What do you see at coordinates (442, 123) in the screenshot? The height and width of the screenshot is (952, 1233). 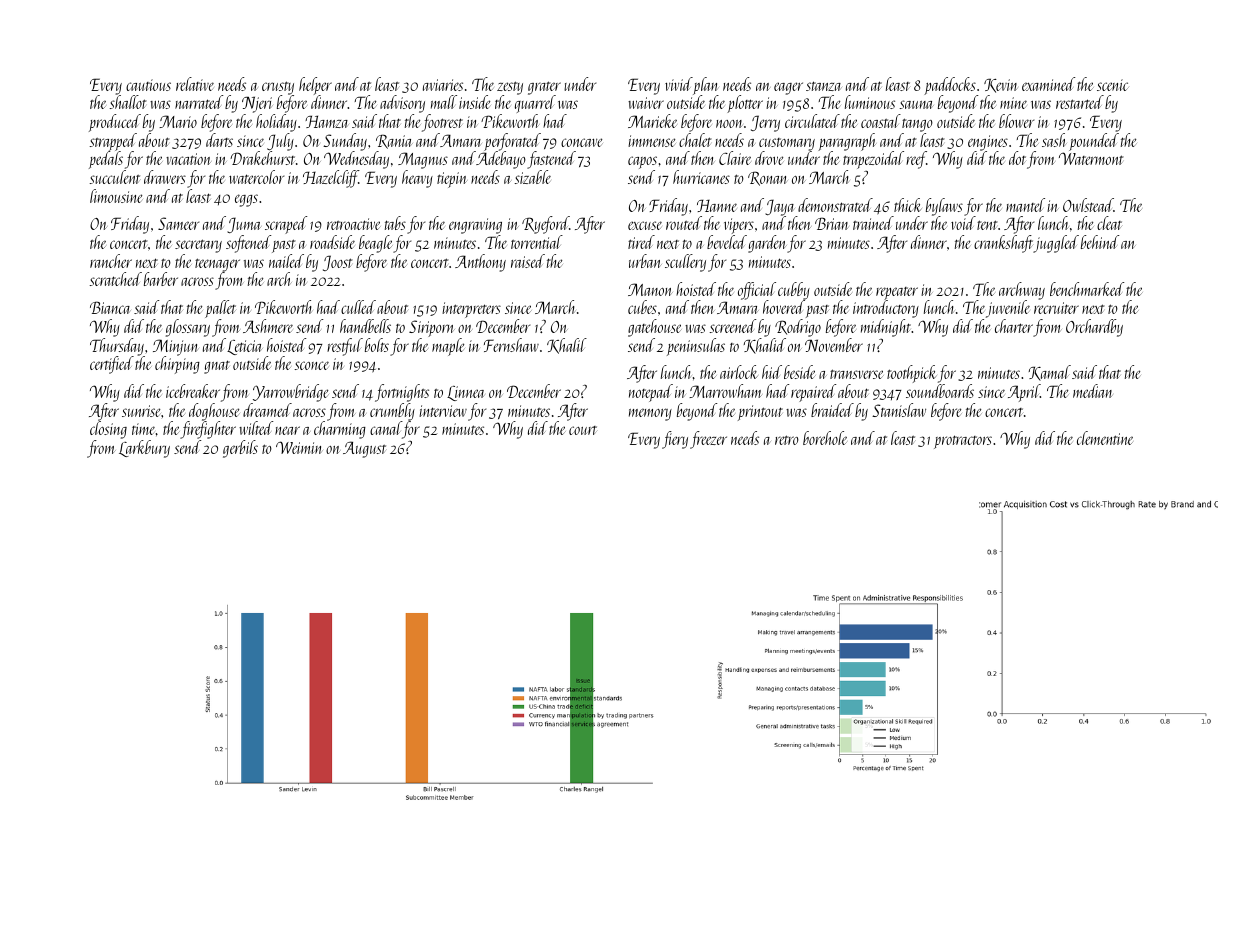 I see `footrest` at bounding box center [442, 123].
